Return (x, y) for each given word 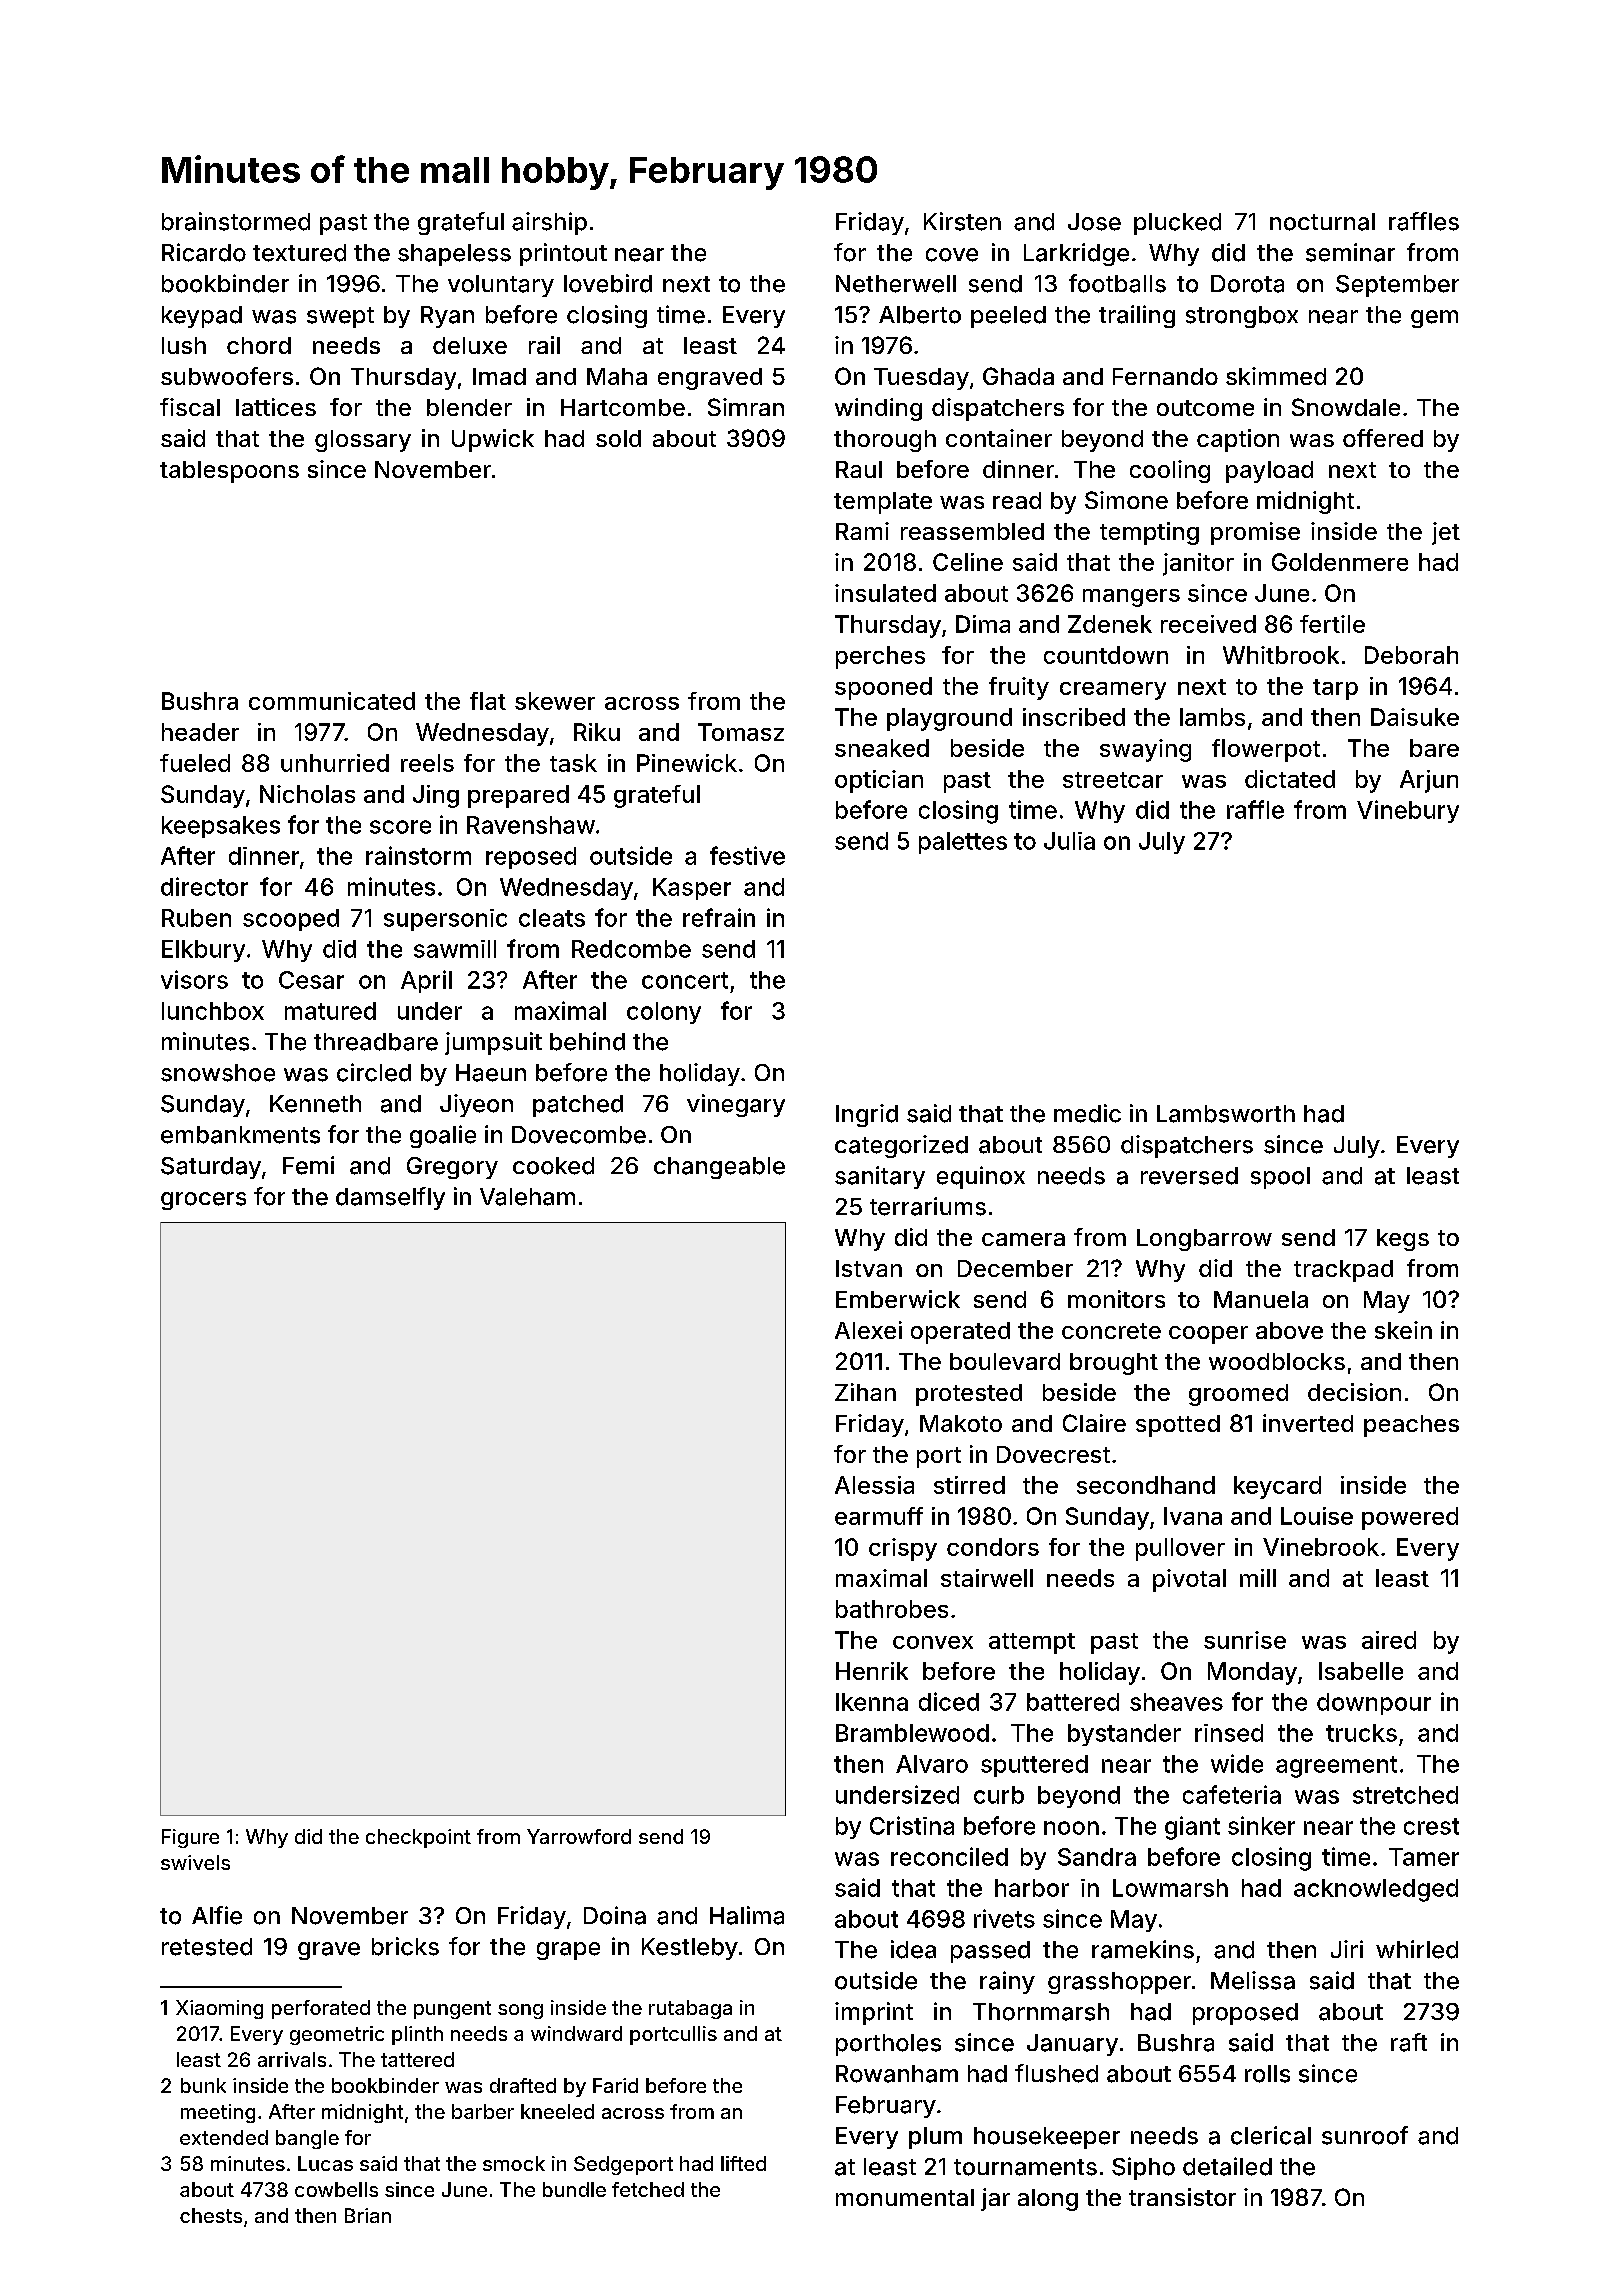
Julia (1069, 841)
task (573, 763)
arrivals (292, 2059)
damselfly (390, 1198)
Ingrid (867, 1115)
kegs (1403, 1240)
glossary (363, 441)
